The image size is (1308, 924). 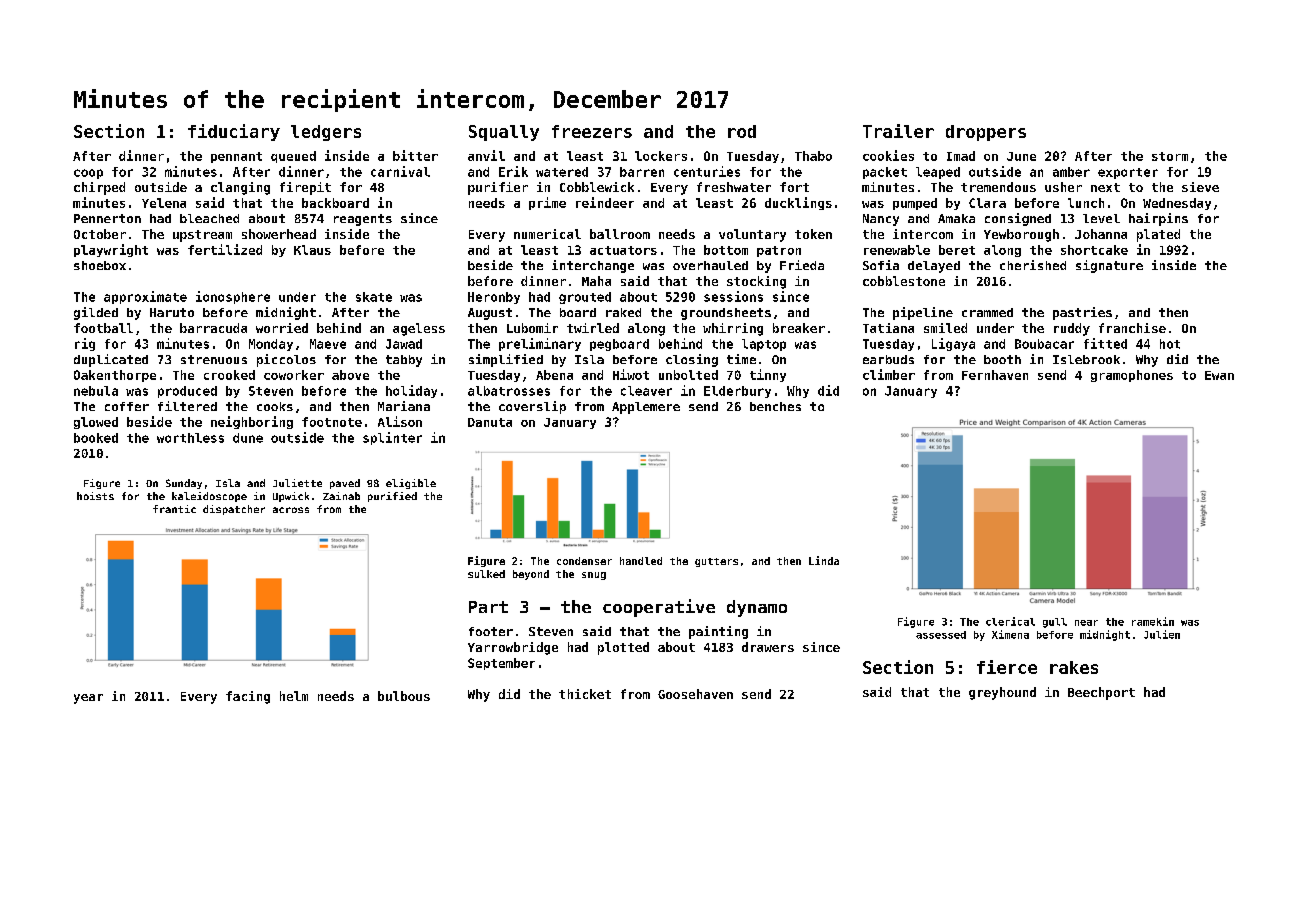 I want to click on shortcake, so click(x=1094, y=250).
